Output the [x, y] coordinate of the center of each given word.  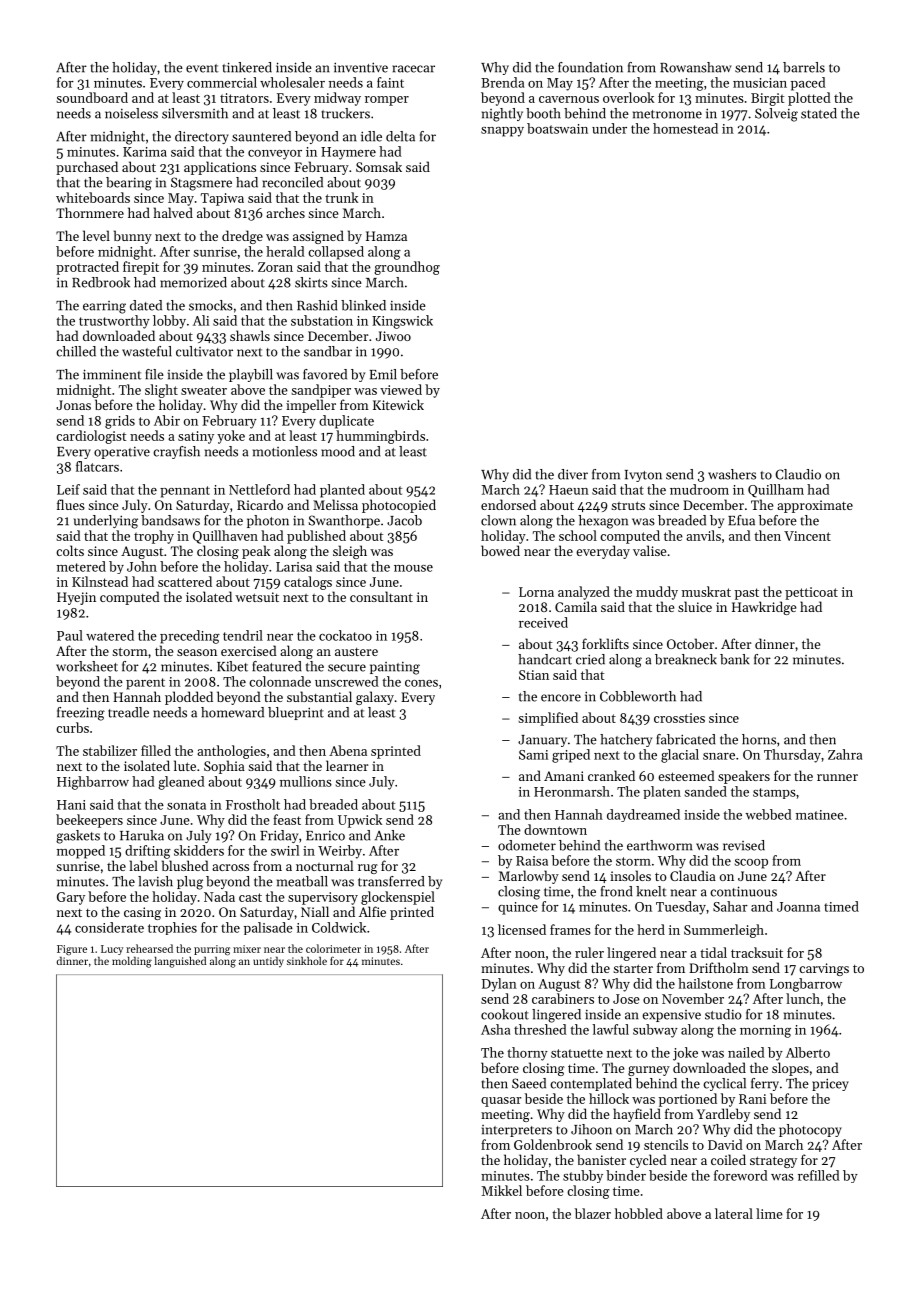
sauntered [261, 136]
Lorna [536, 592]
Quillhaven [225, 537]
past [747, 594]
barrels [804, 67]
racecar [413, 69]
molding [132, 962]
